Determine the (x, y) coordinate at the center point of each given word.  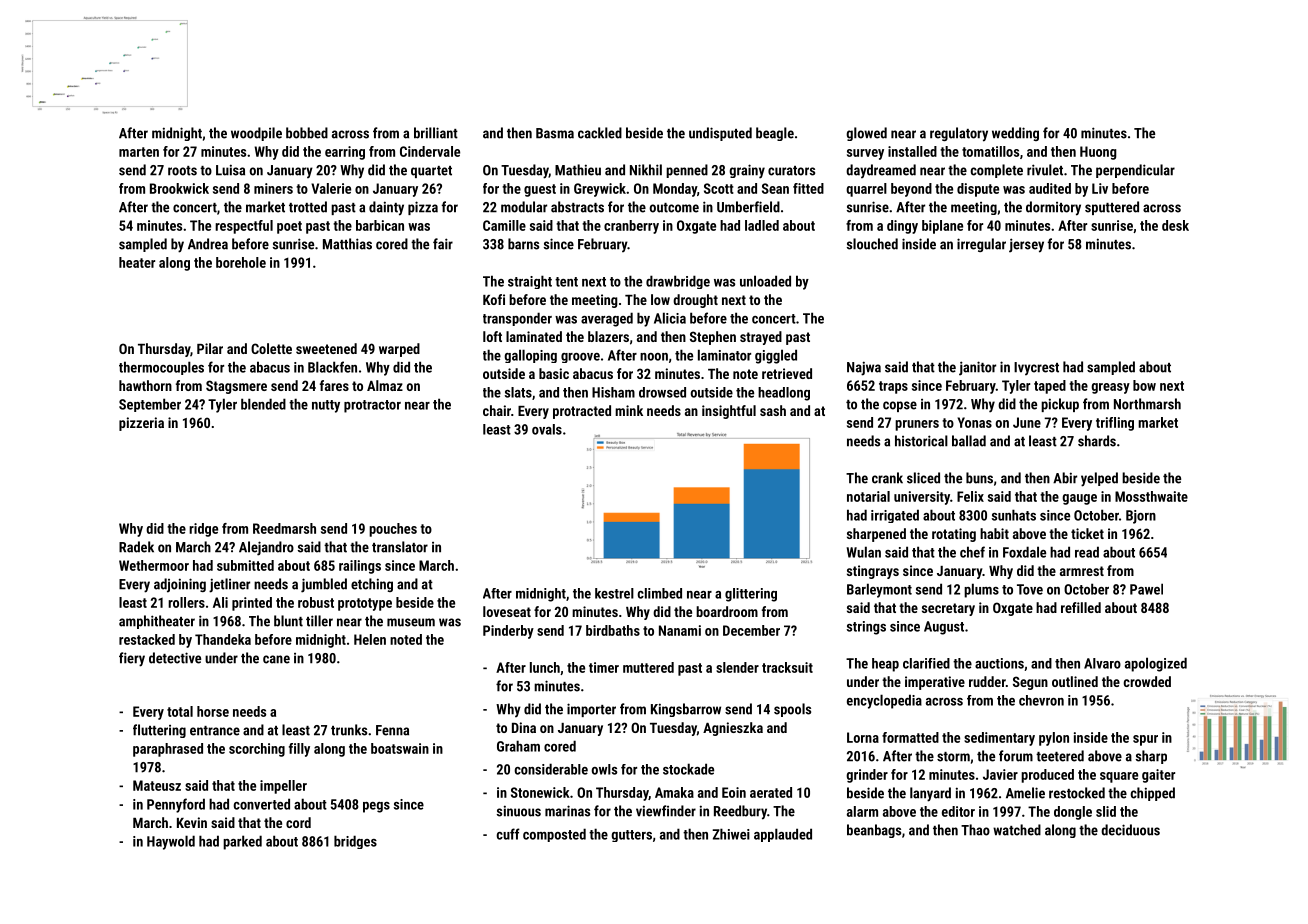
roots (182, 171)
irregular (981, 245)
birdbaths (613, 630)
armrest (1082, 571)
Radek (136, 547)
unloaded (765, 281)
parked (242, 842)
